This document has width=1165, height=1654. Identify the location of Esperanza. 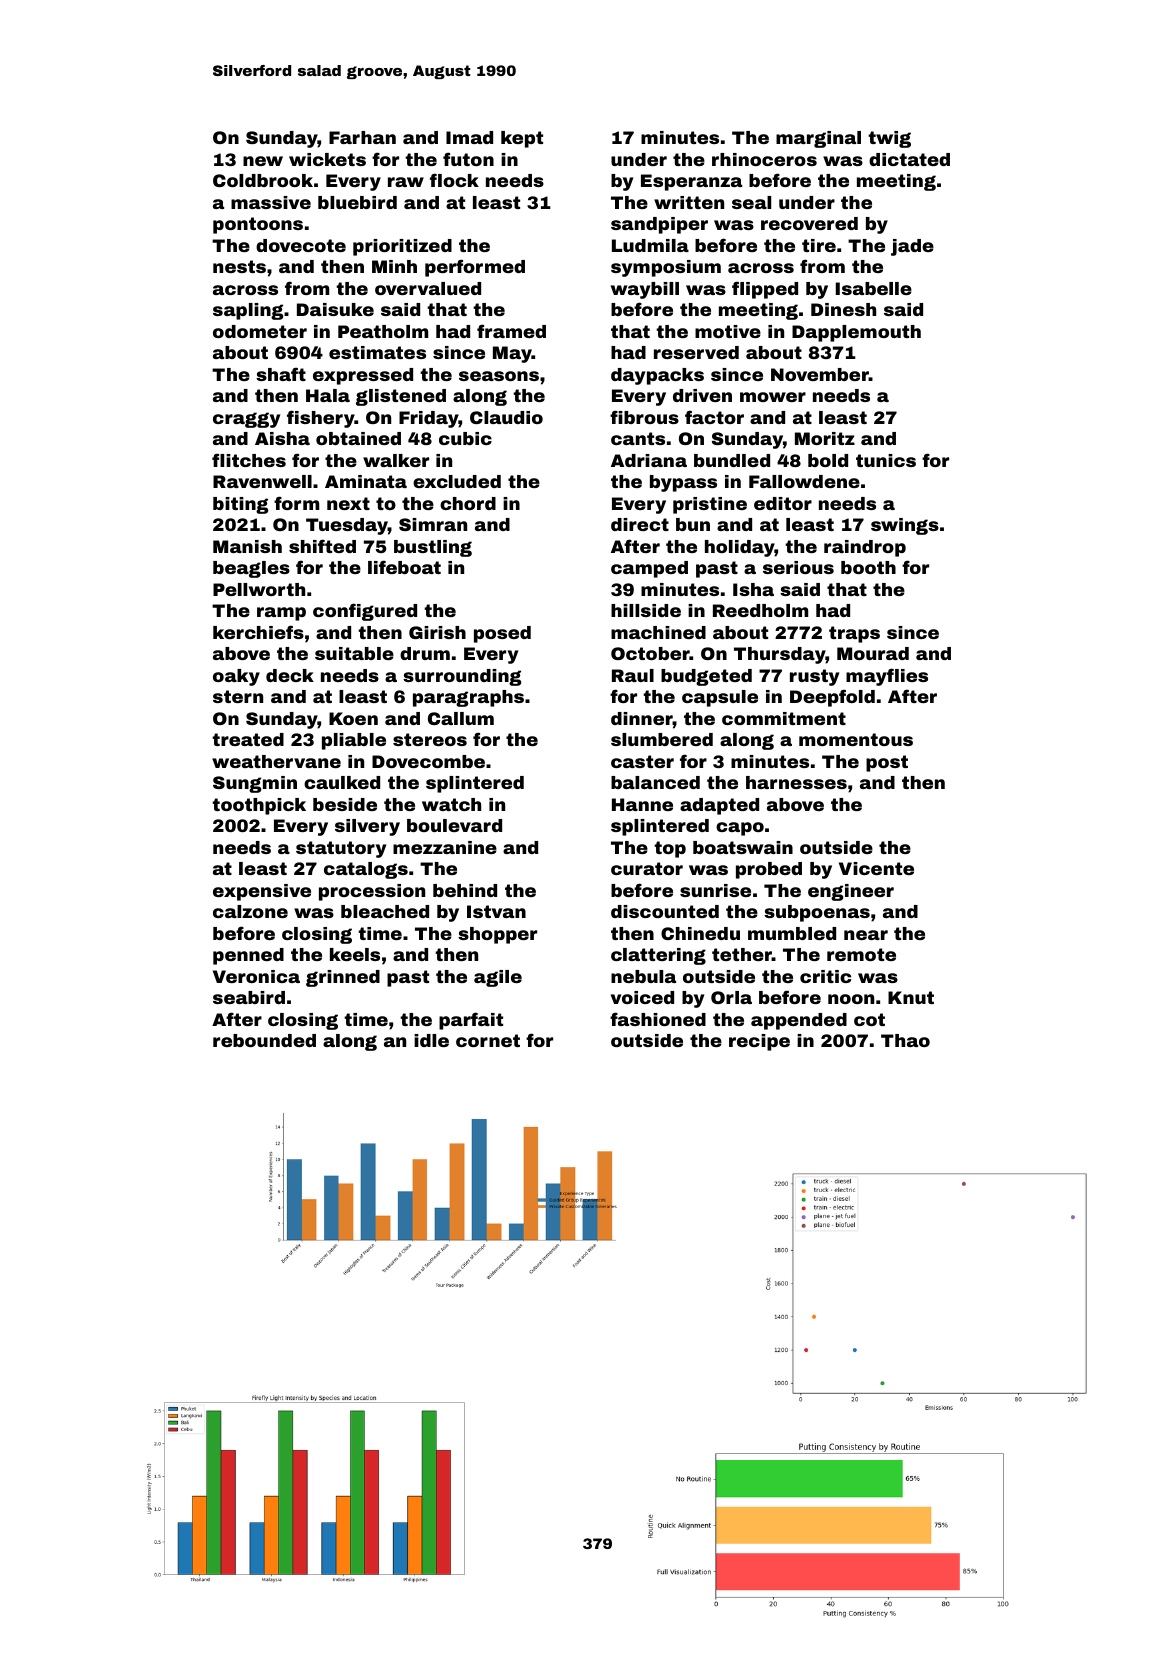
(691, 182).
